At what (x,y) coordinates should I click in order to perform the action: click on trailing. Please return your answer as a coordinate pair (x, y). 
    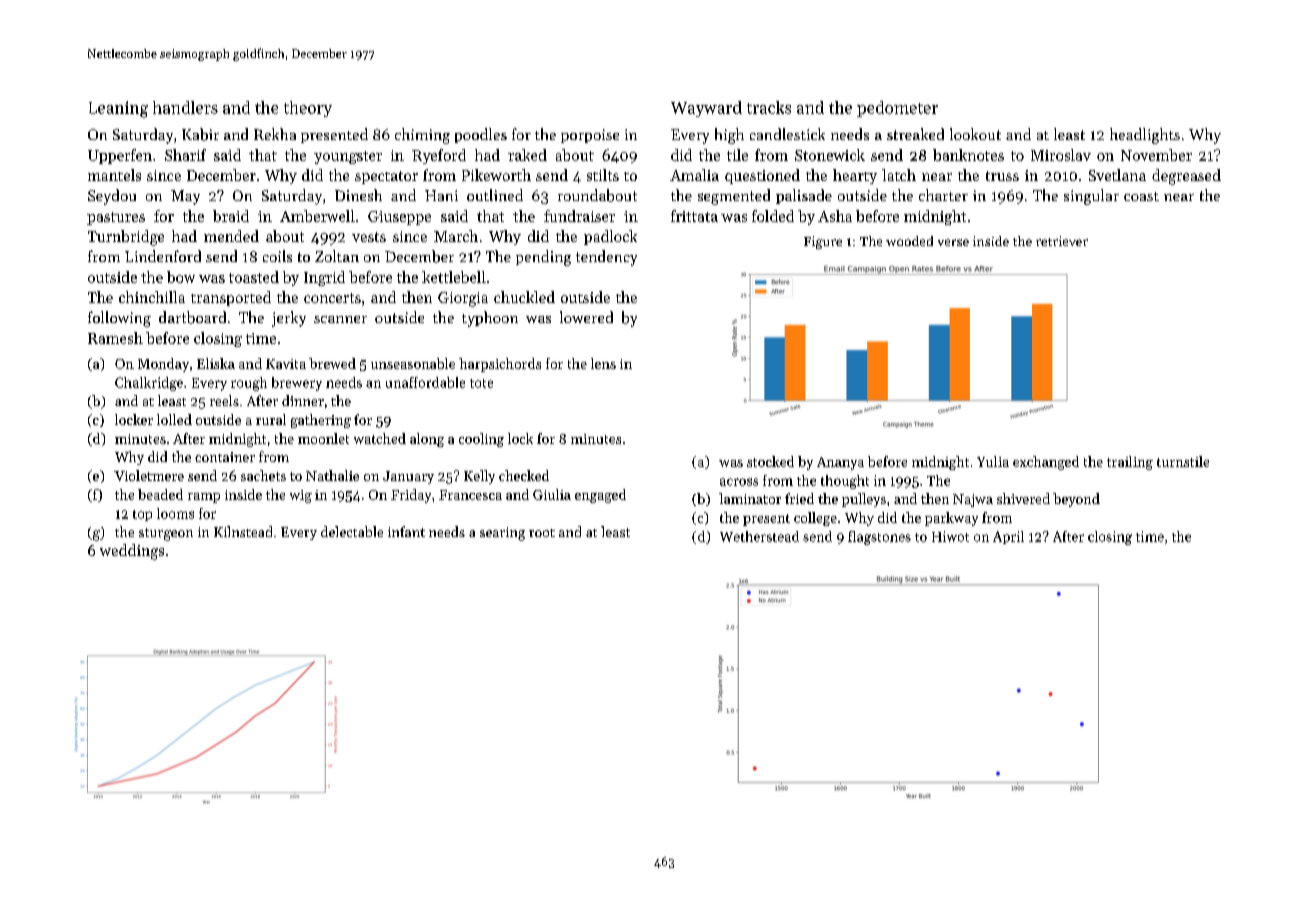
    Looking at the image, I should click on (1130, 463).
